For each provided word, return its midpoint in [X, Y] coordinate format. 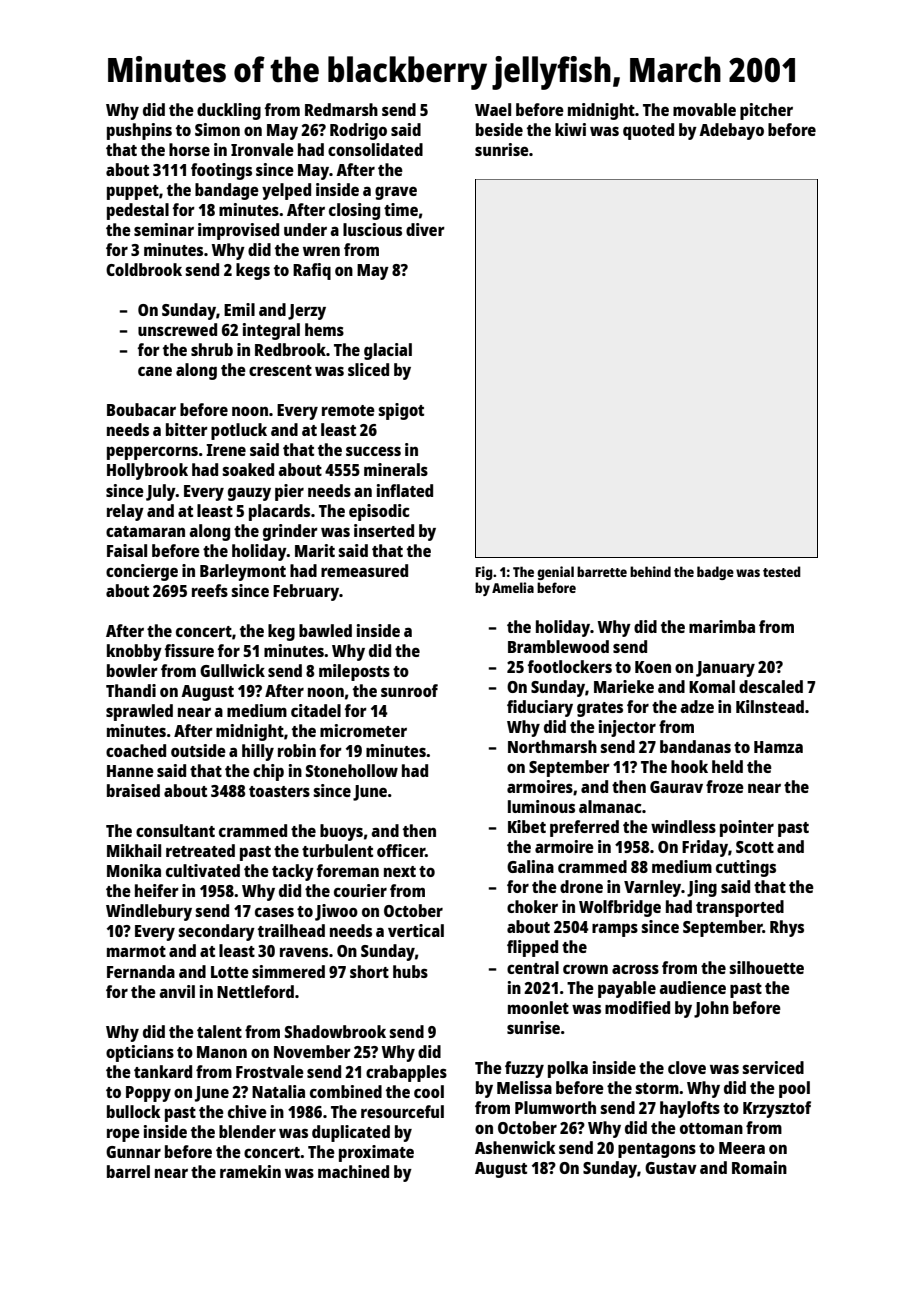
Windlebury [149, 912]
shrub [212, 349]
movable [704, 109]
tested [782, 571]
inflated [405, 490]
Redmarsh [341, 109]
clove [687, 1067]
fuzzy [524, 1069]
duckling [229, 111]
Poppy [148, 1094]
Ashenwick [515, 1147]
